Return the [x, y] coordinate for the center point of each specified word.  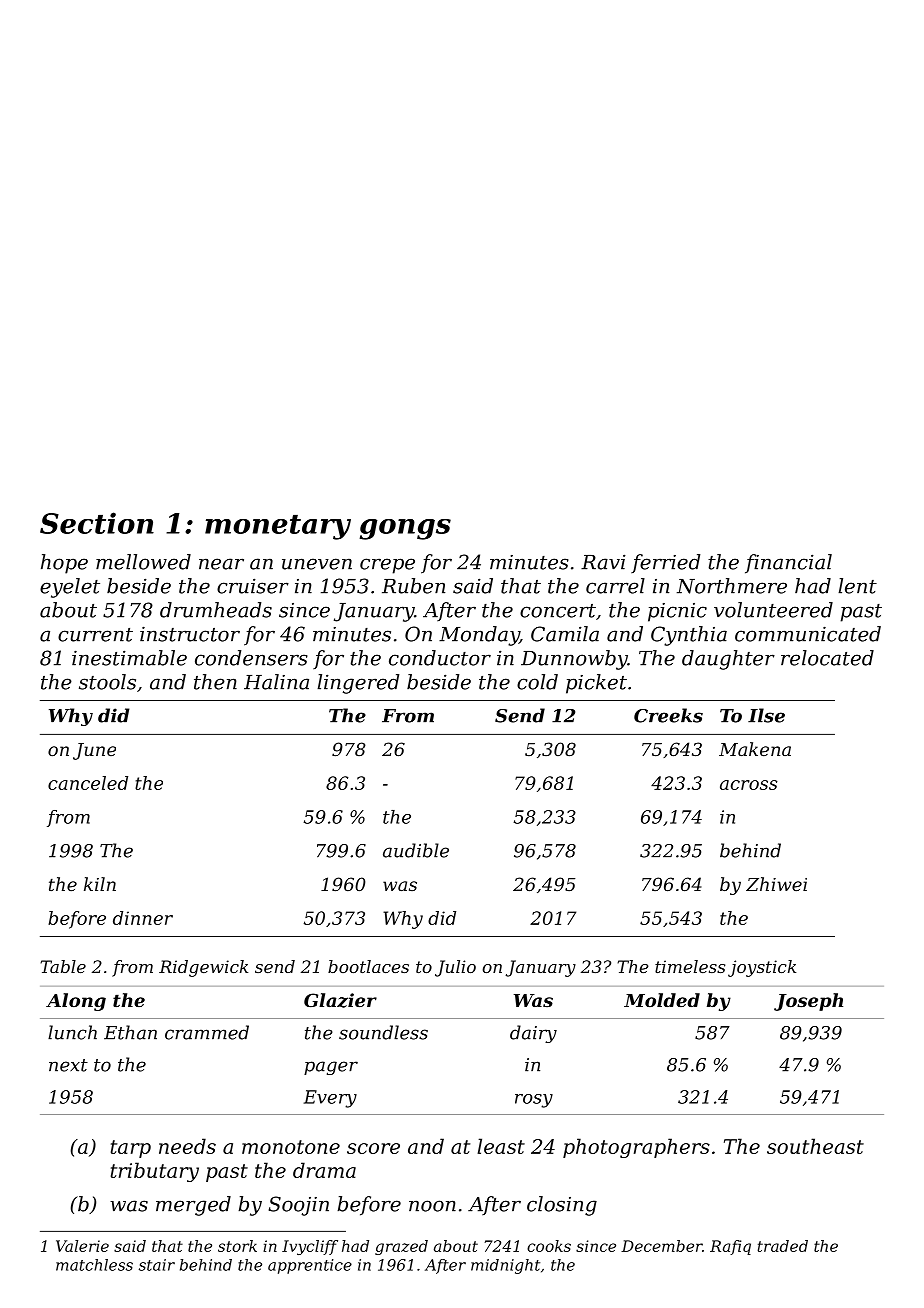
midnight [505, 1266]
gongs [405, 529]
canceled [88, 783]
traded [783, 1246]
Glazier [340, 1000]
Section [97, 523]
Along [76, 1002]
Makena [755, 749]
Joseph [808, 1002]
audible [416, 850]
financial [788, 564]
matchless [94, 1265]
